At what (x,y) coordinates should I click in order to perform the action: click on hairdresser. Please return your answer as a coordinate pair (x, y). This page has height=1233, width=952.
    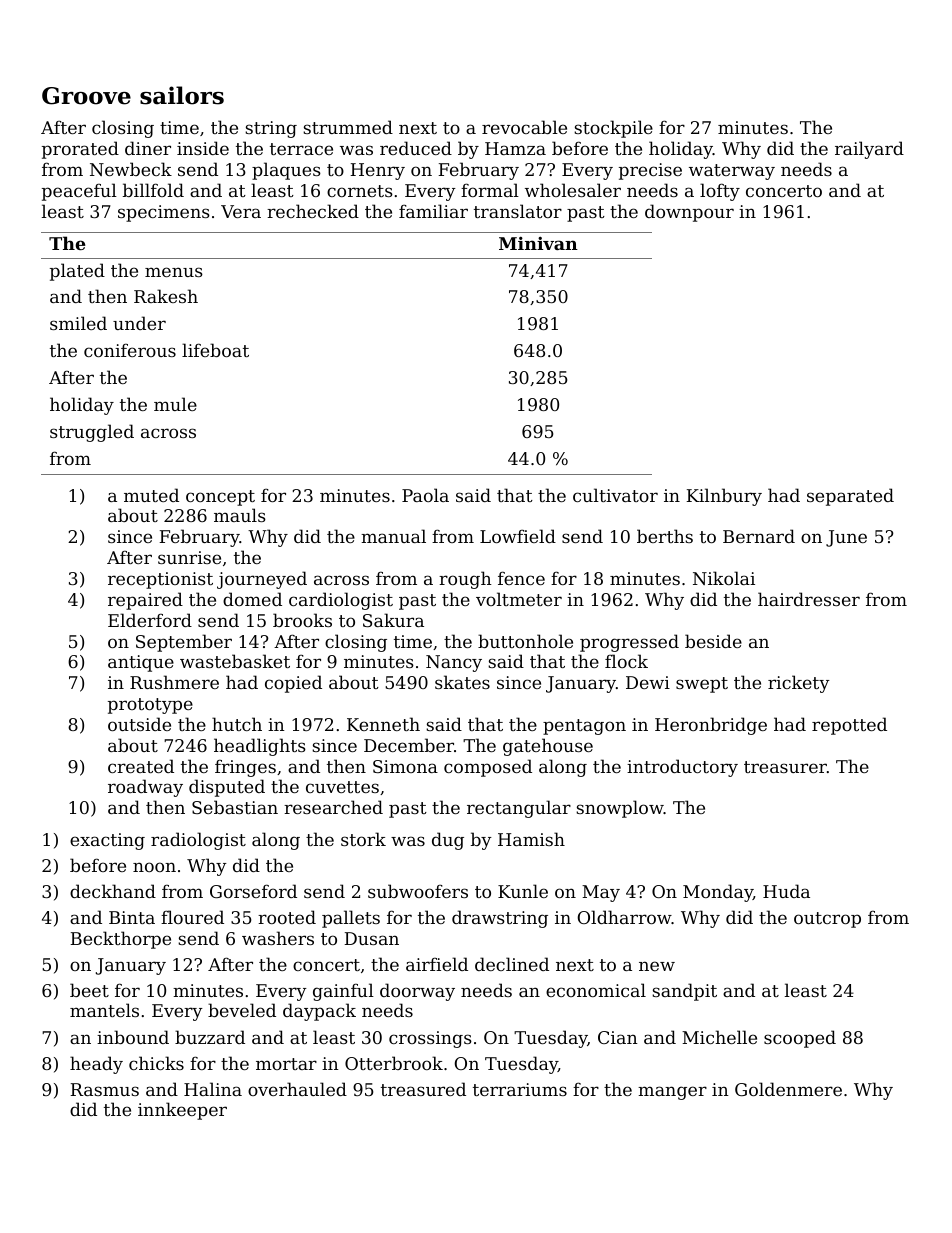
    Looking at the image, I should click on (809, 599).
